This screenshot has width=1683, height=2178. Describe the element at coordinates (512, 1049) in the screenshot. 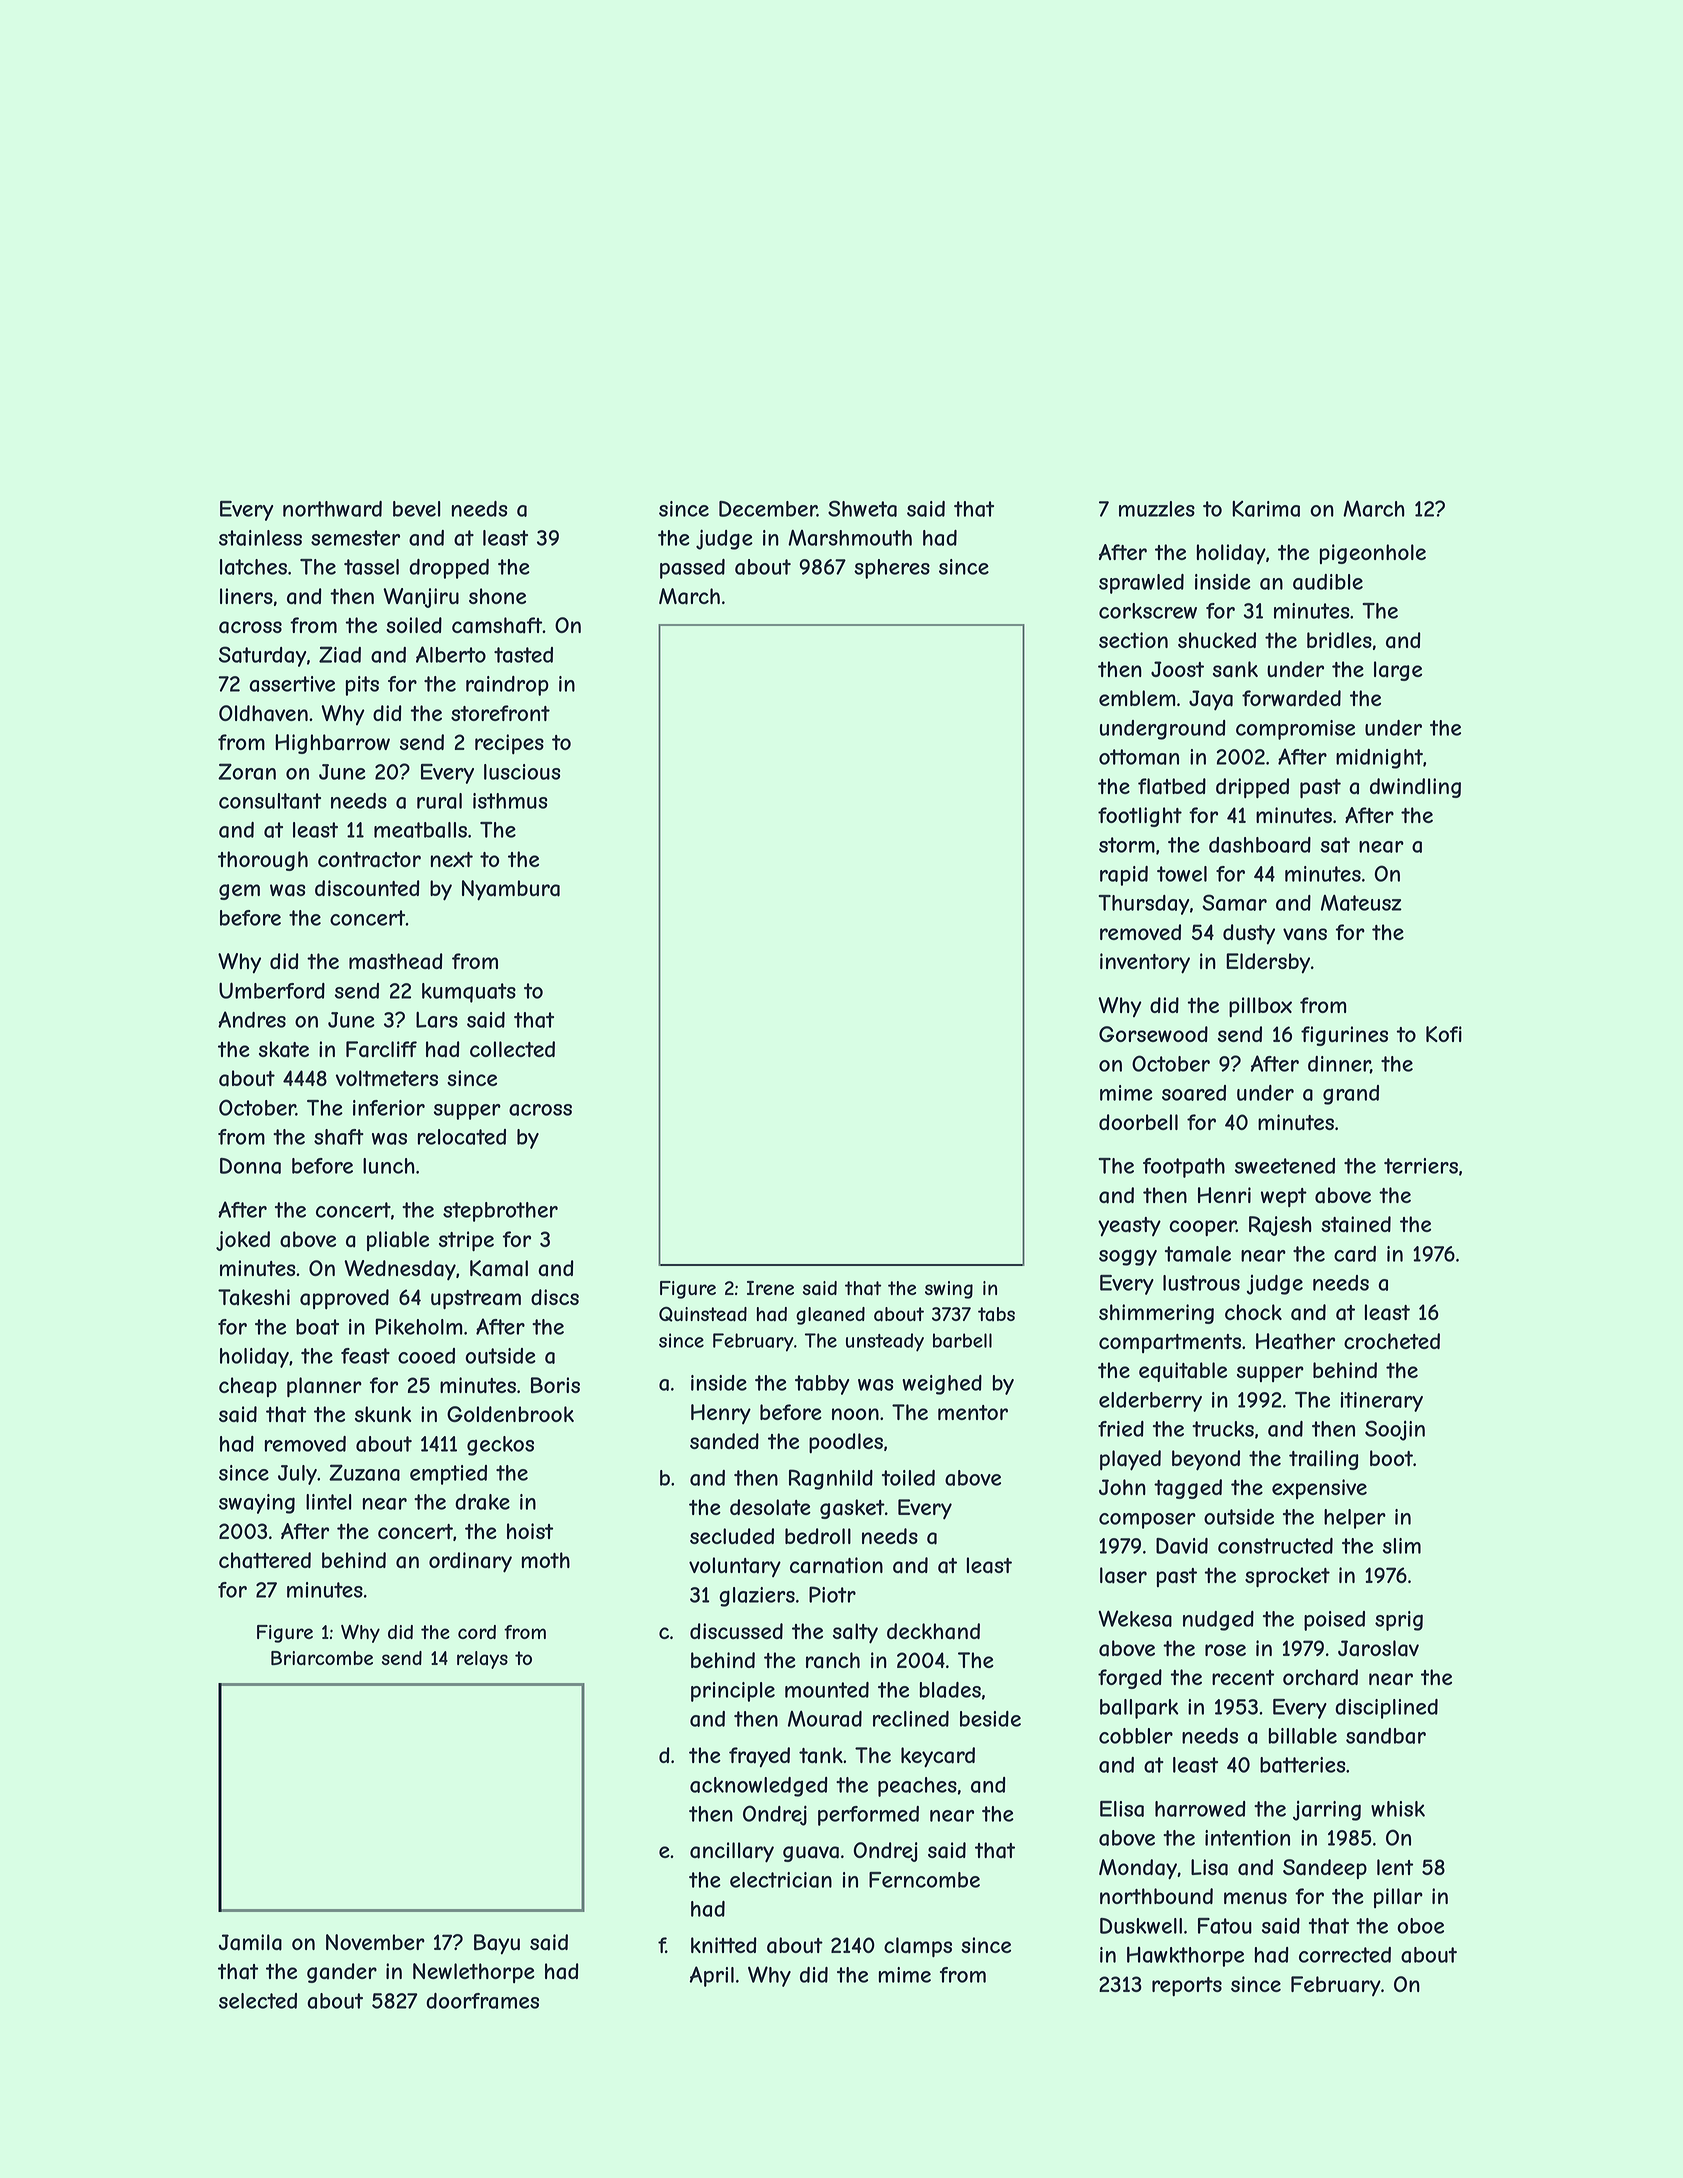

I see `collected` at that location.
